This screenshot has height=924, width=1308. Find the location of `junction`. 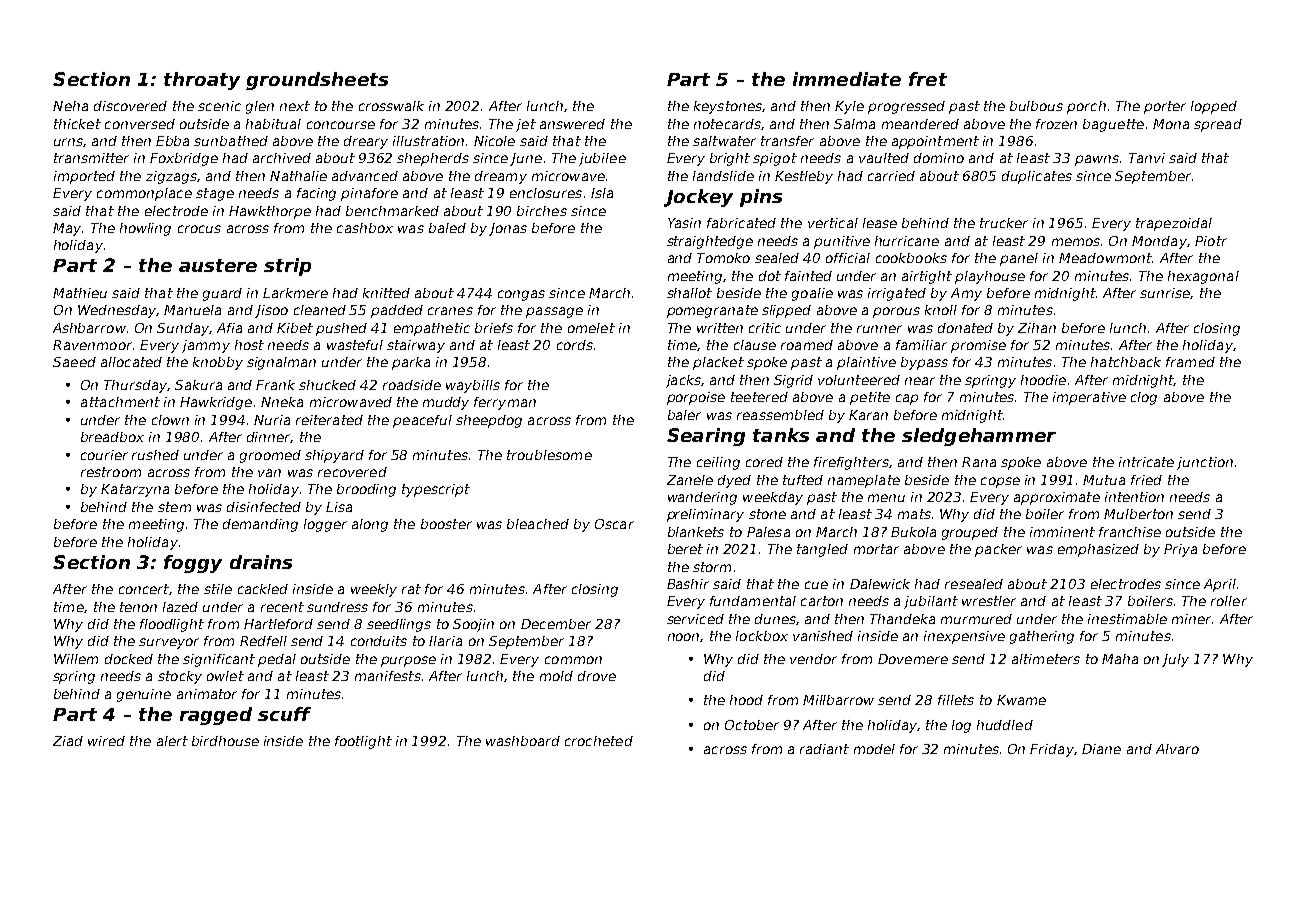

junction is located at coordinates (1205, 463).
